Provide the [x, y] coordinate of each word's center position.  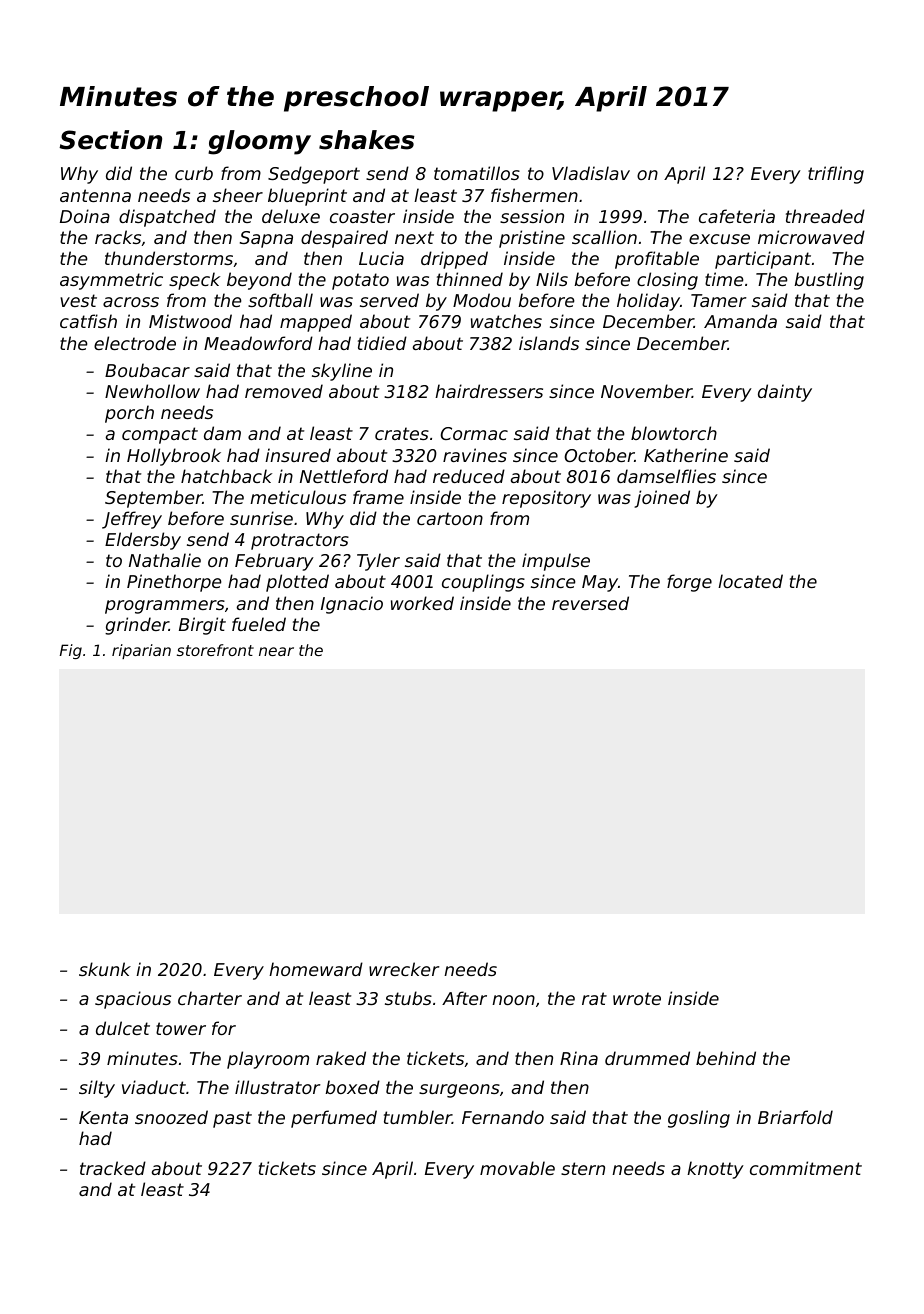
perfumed [334, 1119]
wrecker [404, 969]
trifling [836, 175]
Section [110, 140]
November [646, 391]
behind [726, 1058]
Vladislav [591, 173]
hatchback [226, 476]
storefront [215, 650]
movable [517, 1168]
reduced [469, 476]
